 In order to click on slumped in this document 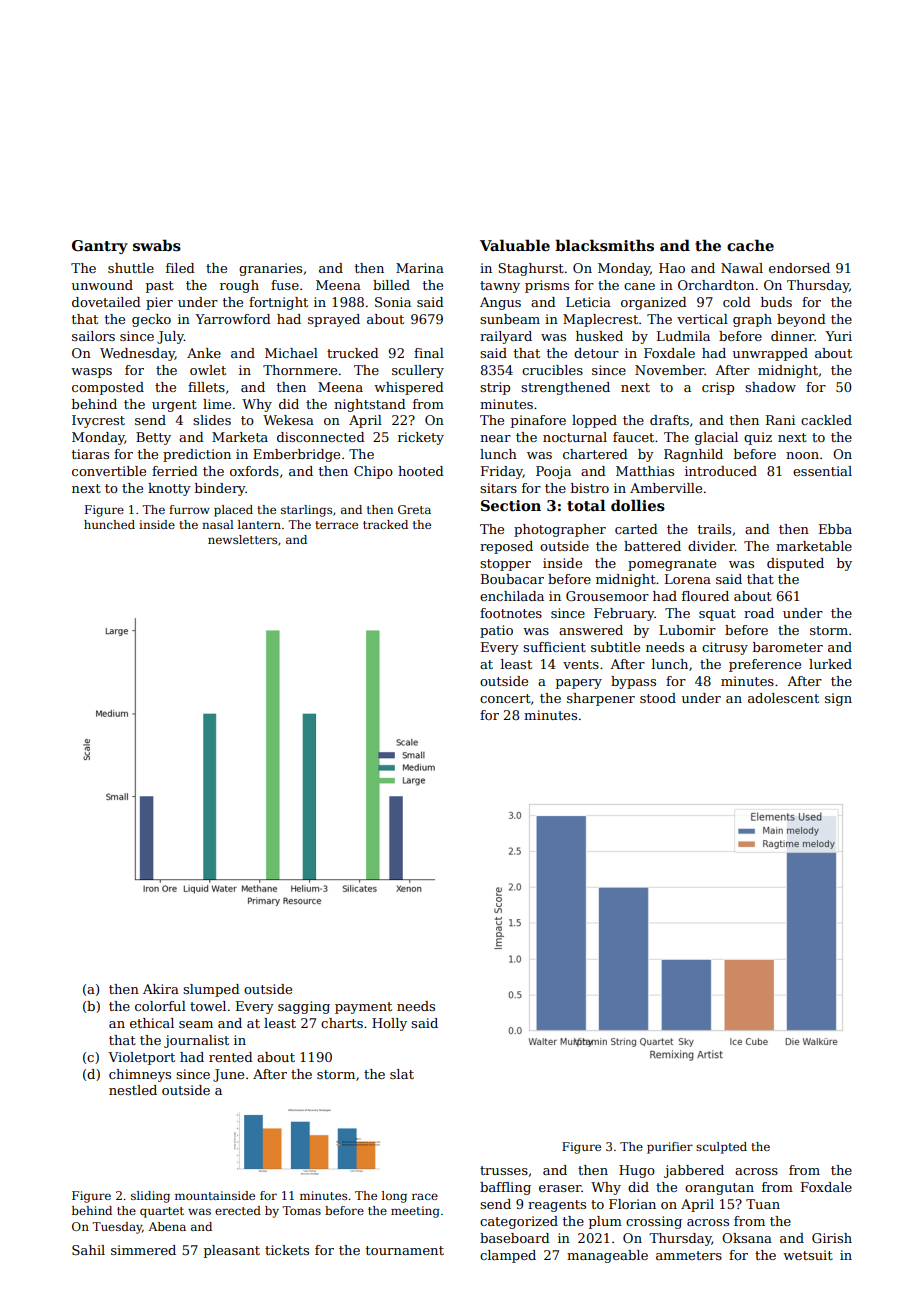, I will do `click(211, 990)`.
